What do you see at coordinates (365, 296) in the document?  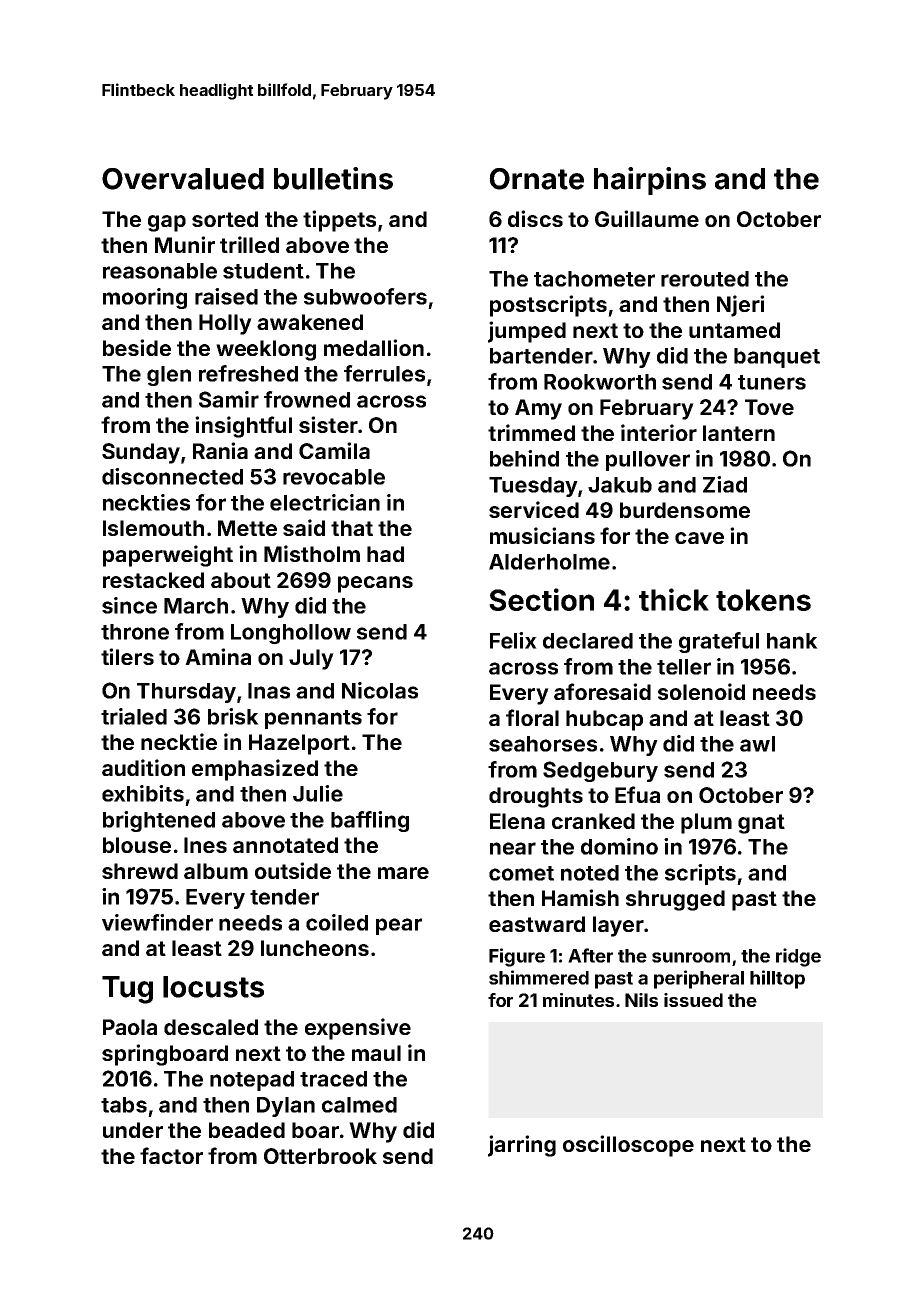 I see `subwoofers` at bounding box center [365, 296].
